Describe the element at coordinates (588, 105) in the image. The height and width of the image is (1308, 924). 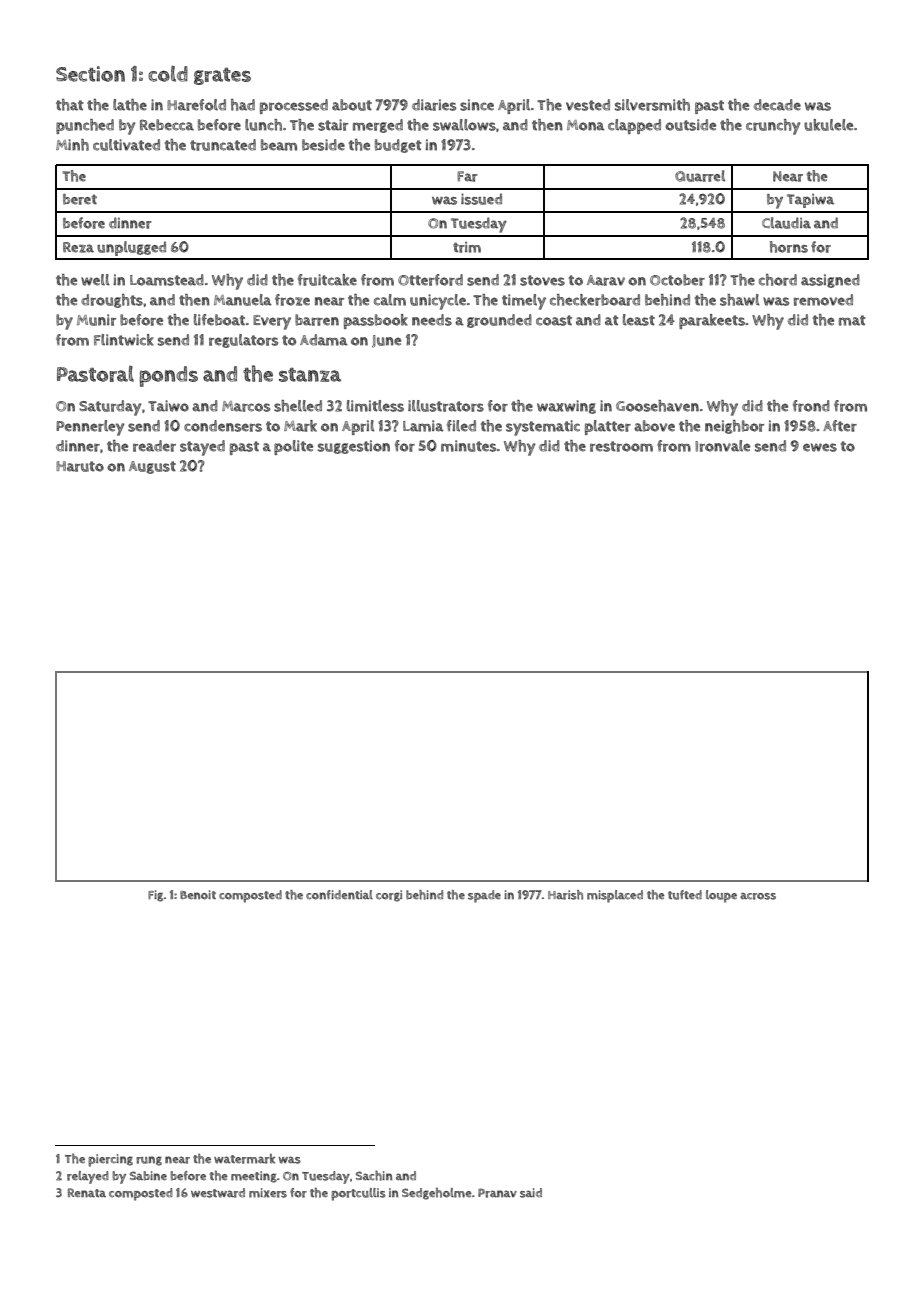
I see `vested` at that location.
